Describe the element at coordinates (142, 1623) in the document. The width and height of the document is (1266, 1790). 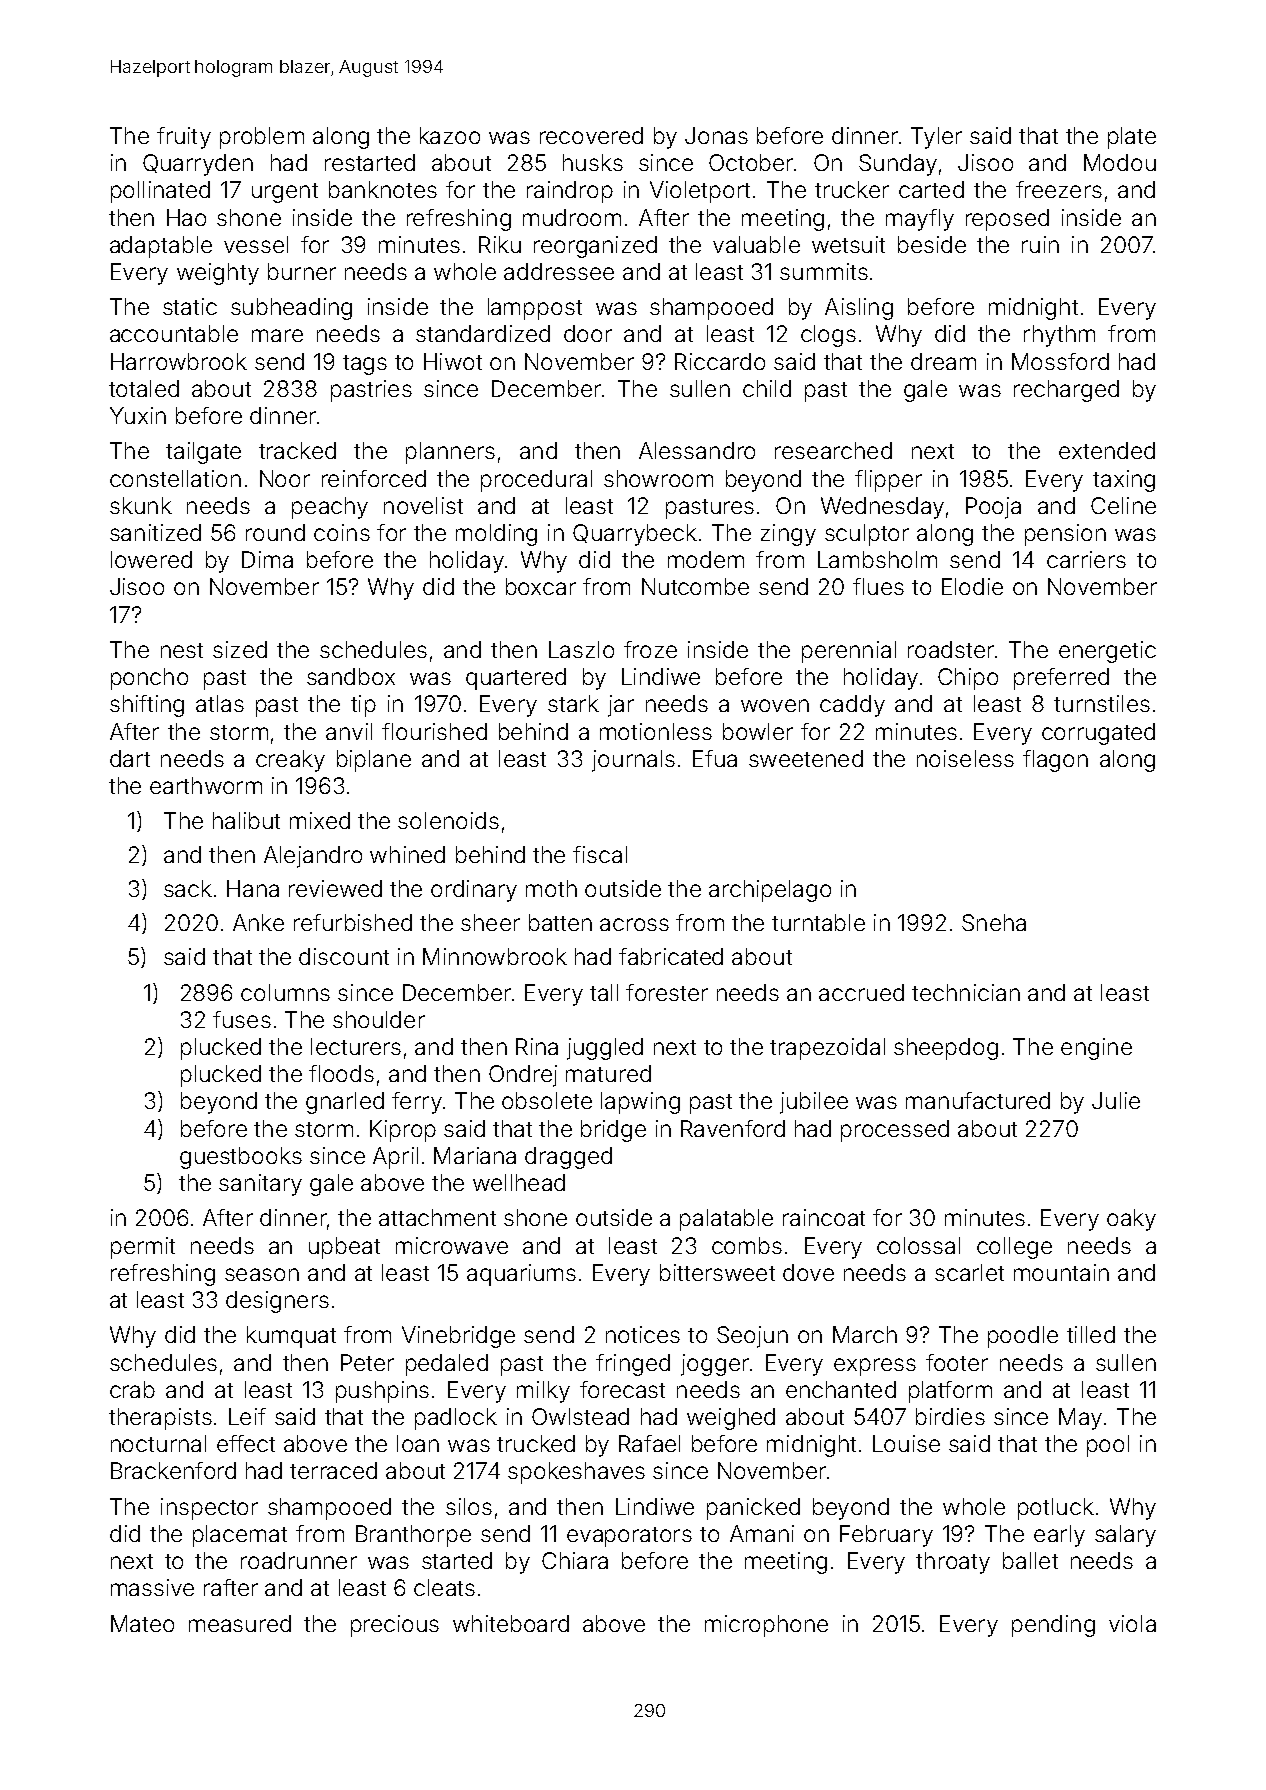
I see `Mateo` at that location.
